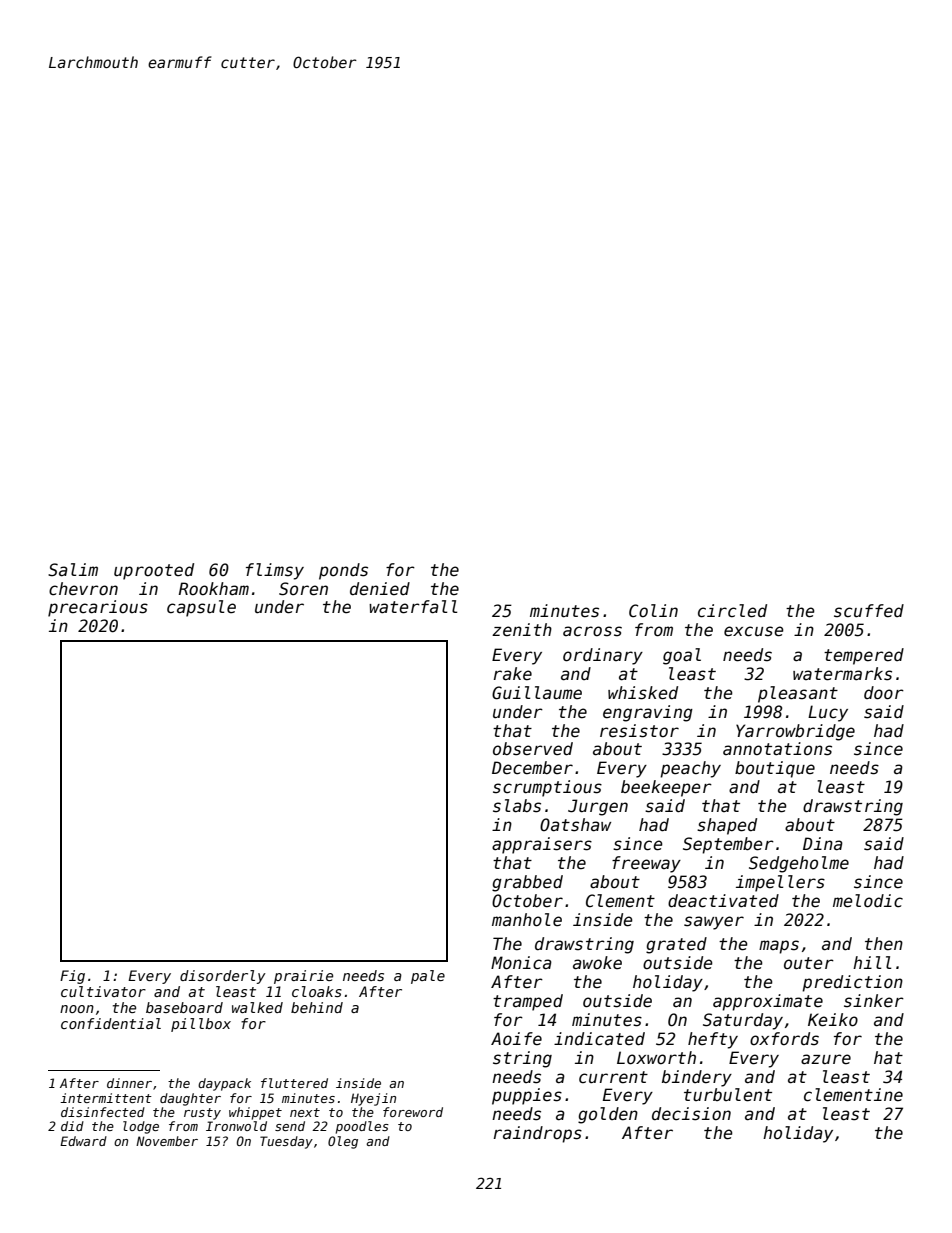 This document has height=1233, width=952. I want to click on rake, so click(513, 674).
